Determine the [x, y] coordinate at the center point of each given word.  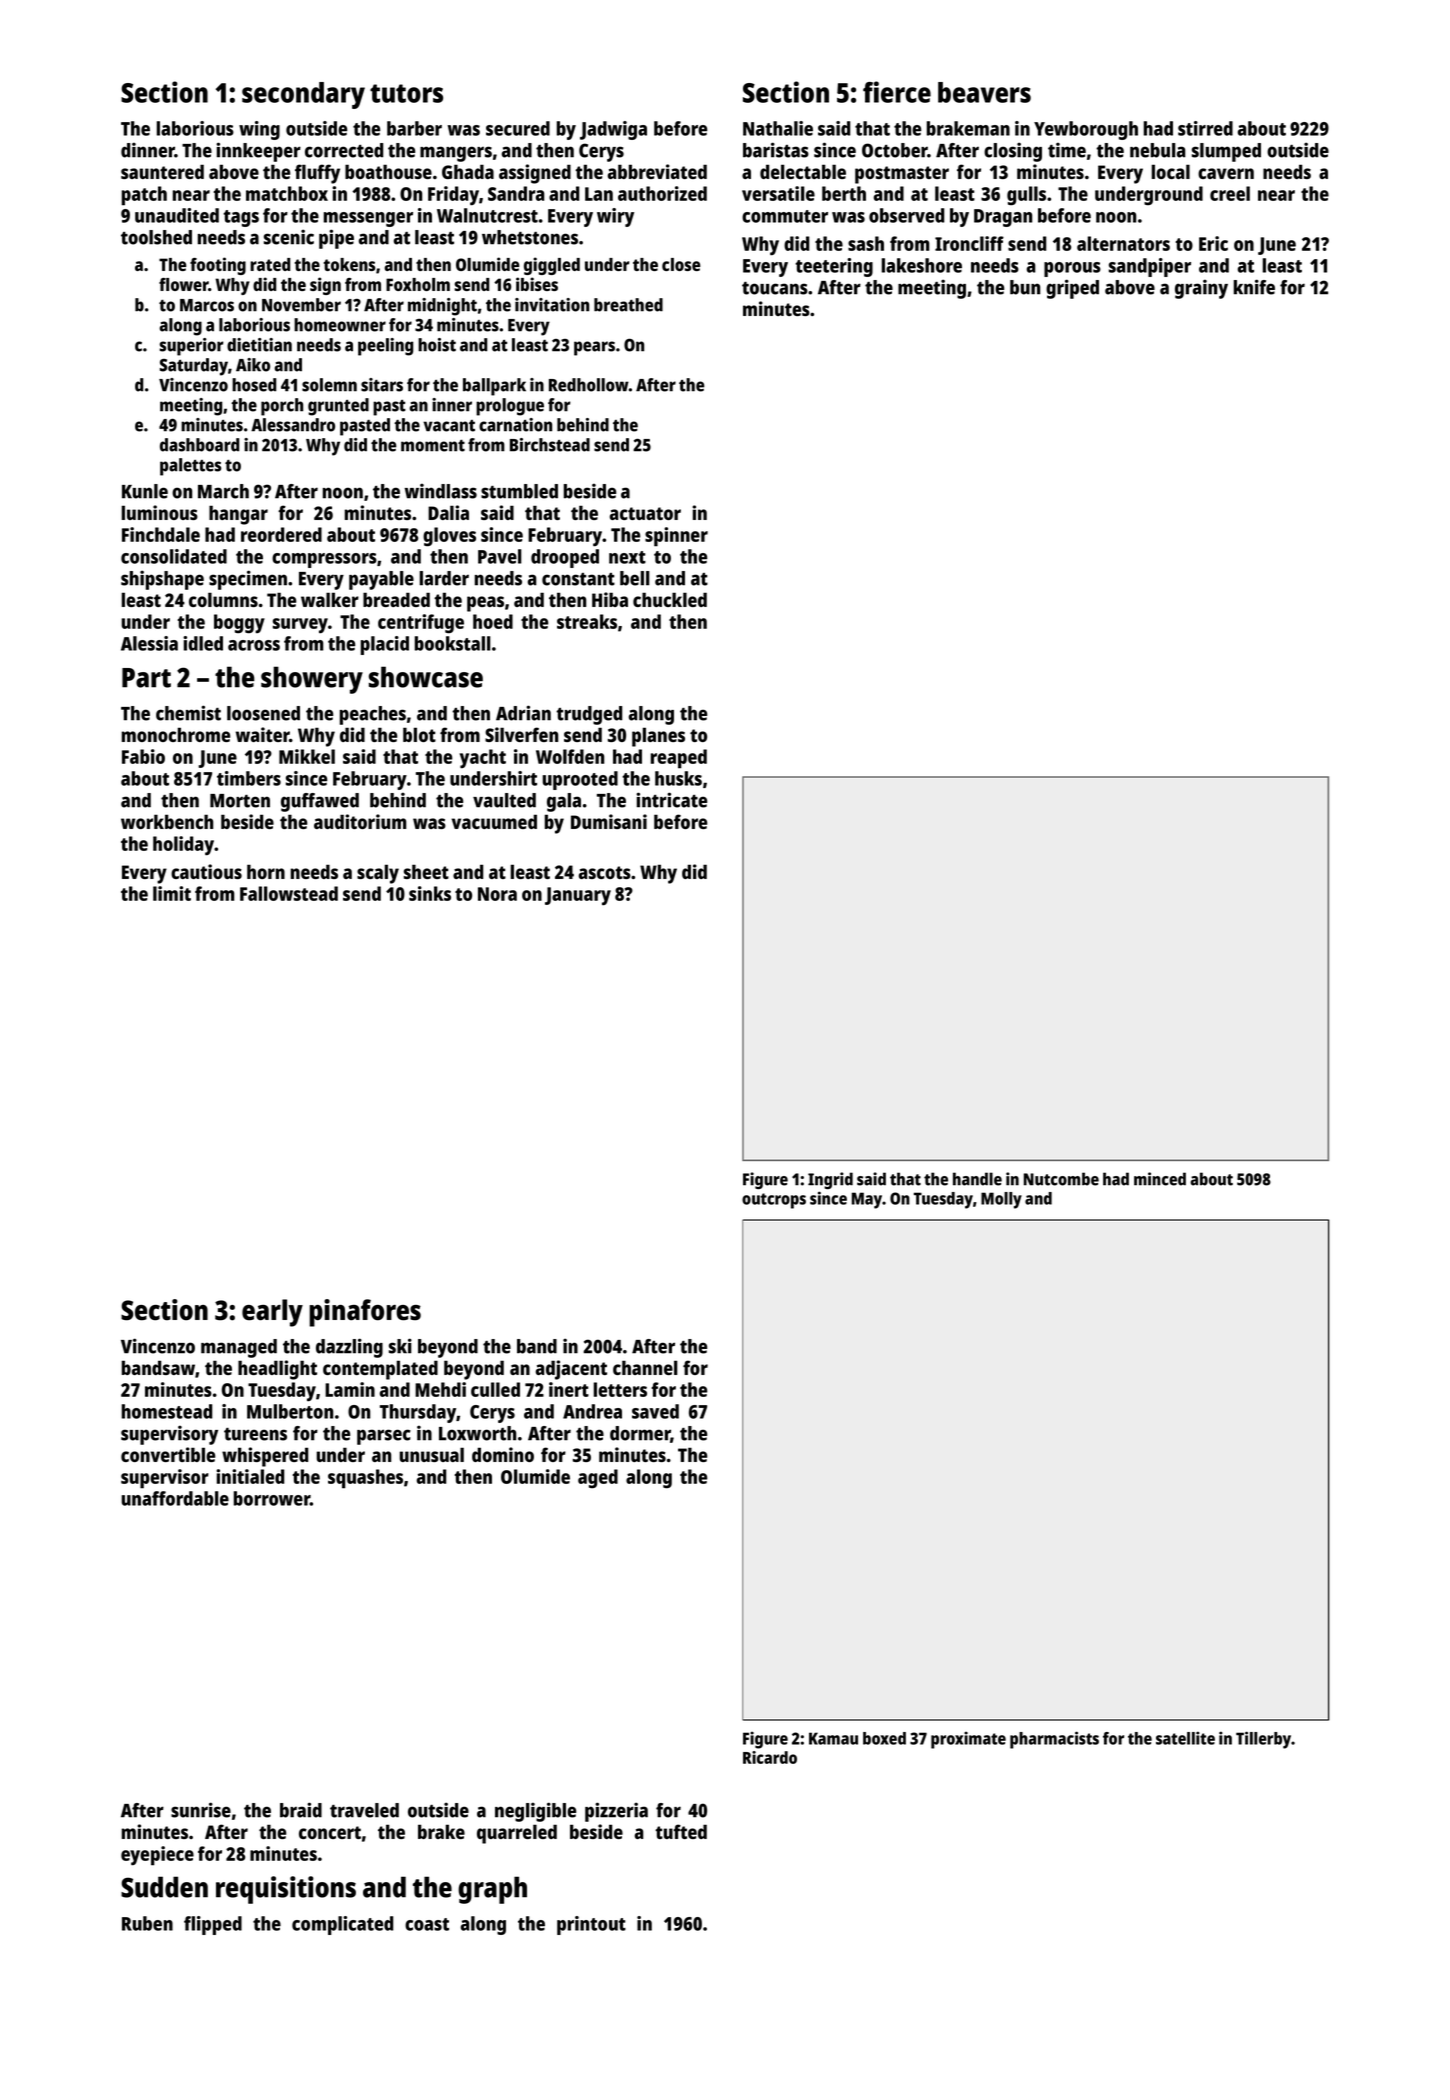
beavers [984, 92]
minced [1160, 1179]
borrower [272, 1498]
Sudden [164, 1887]
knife [1254, 287]
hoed [493, 621]
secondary [303, 95]
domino [503, 1454]
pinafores [365, 1313]
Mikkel [307, 756]
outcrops [774, 1201]
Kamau [833, 1738]
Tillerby [1263, 1740]
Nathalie [778, 128]
